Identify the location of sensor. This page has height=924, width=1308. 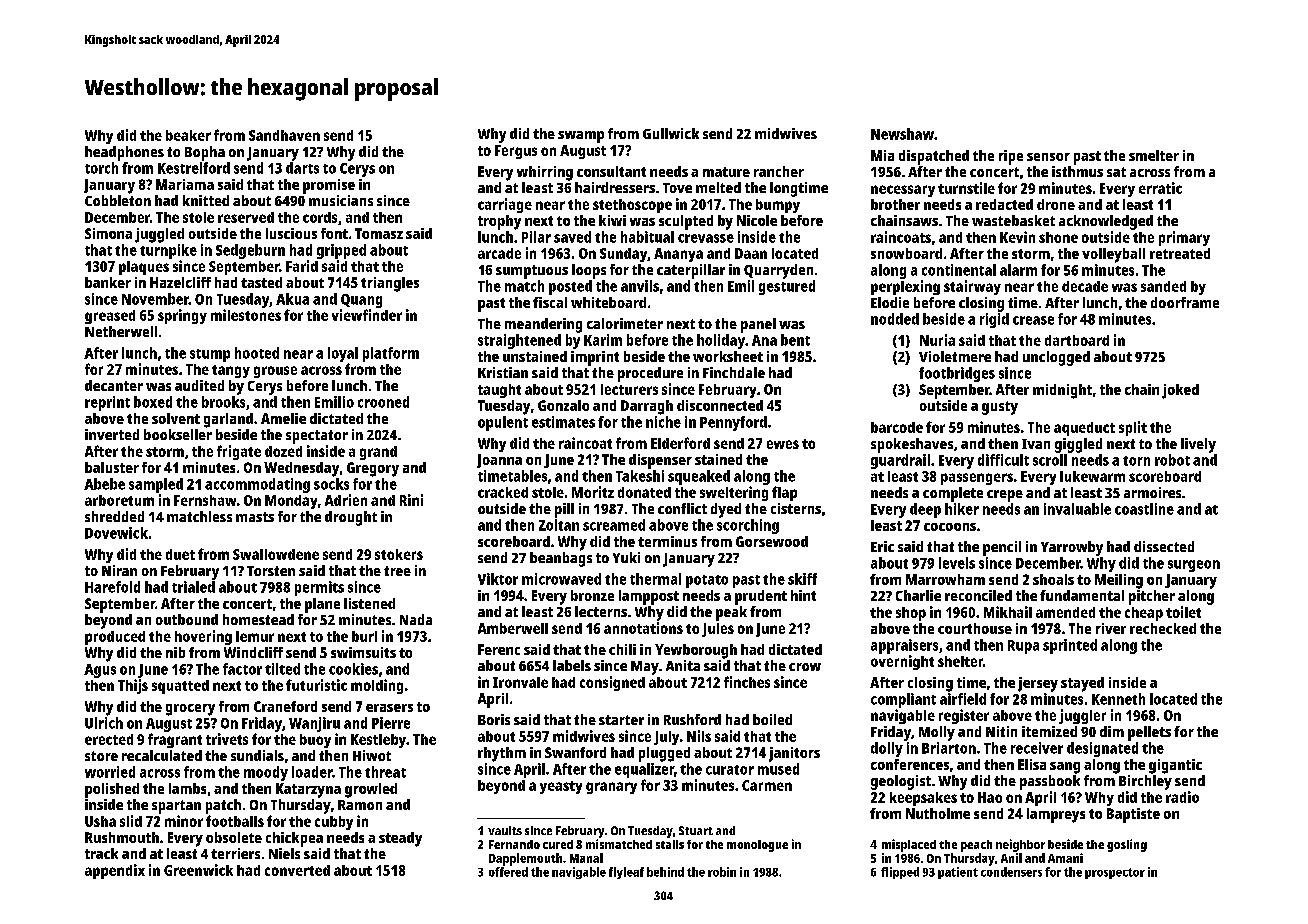
(1048, 157).
